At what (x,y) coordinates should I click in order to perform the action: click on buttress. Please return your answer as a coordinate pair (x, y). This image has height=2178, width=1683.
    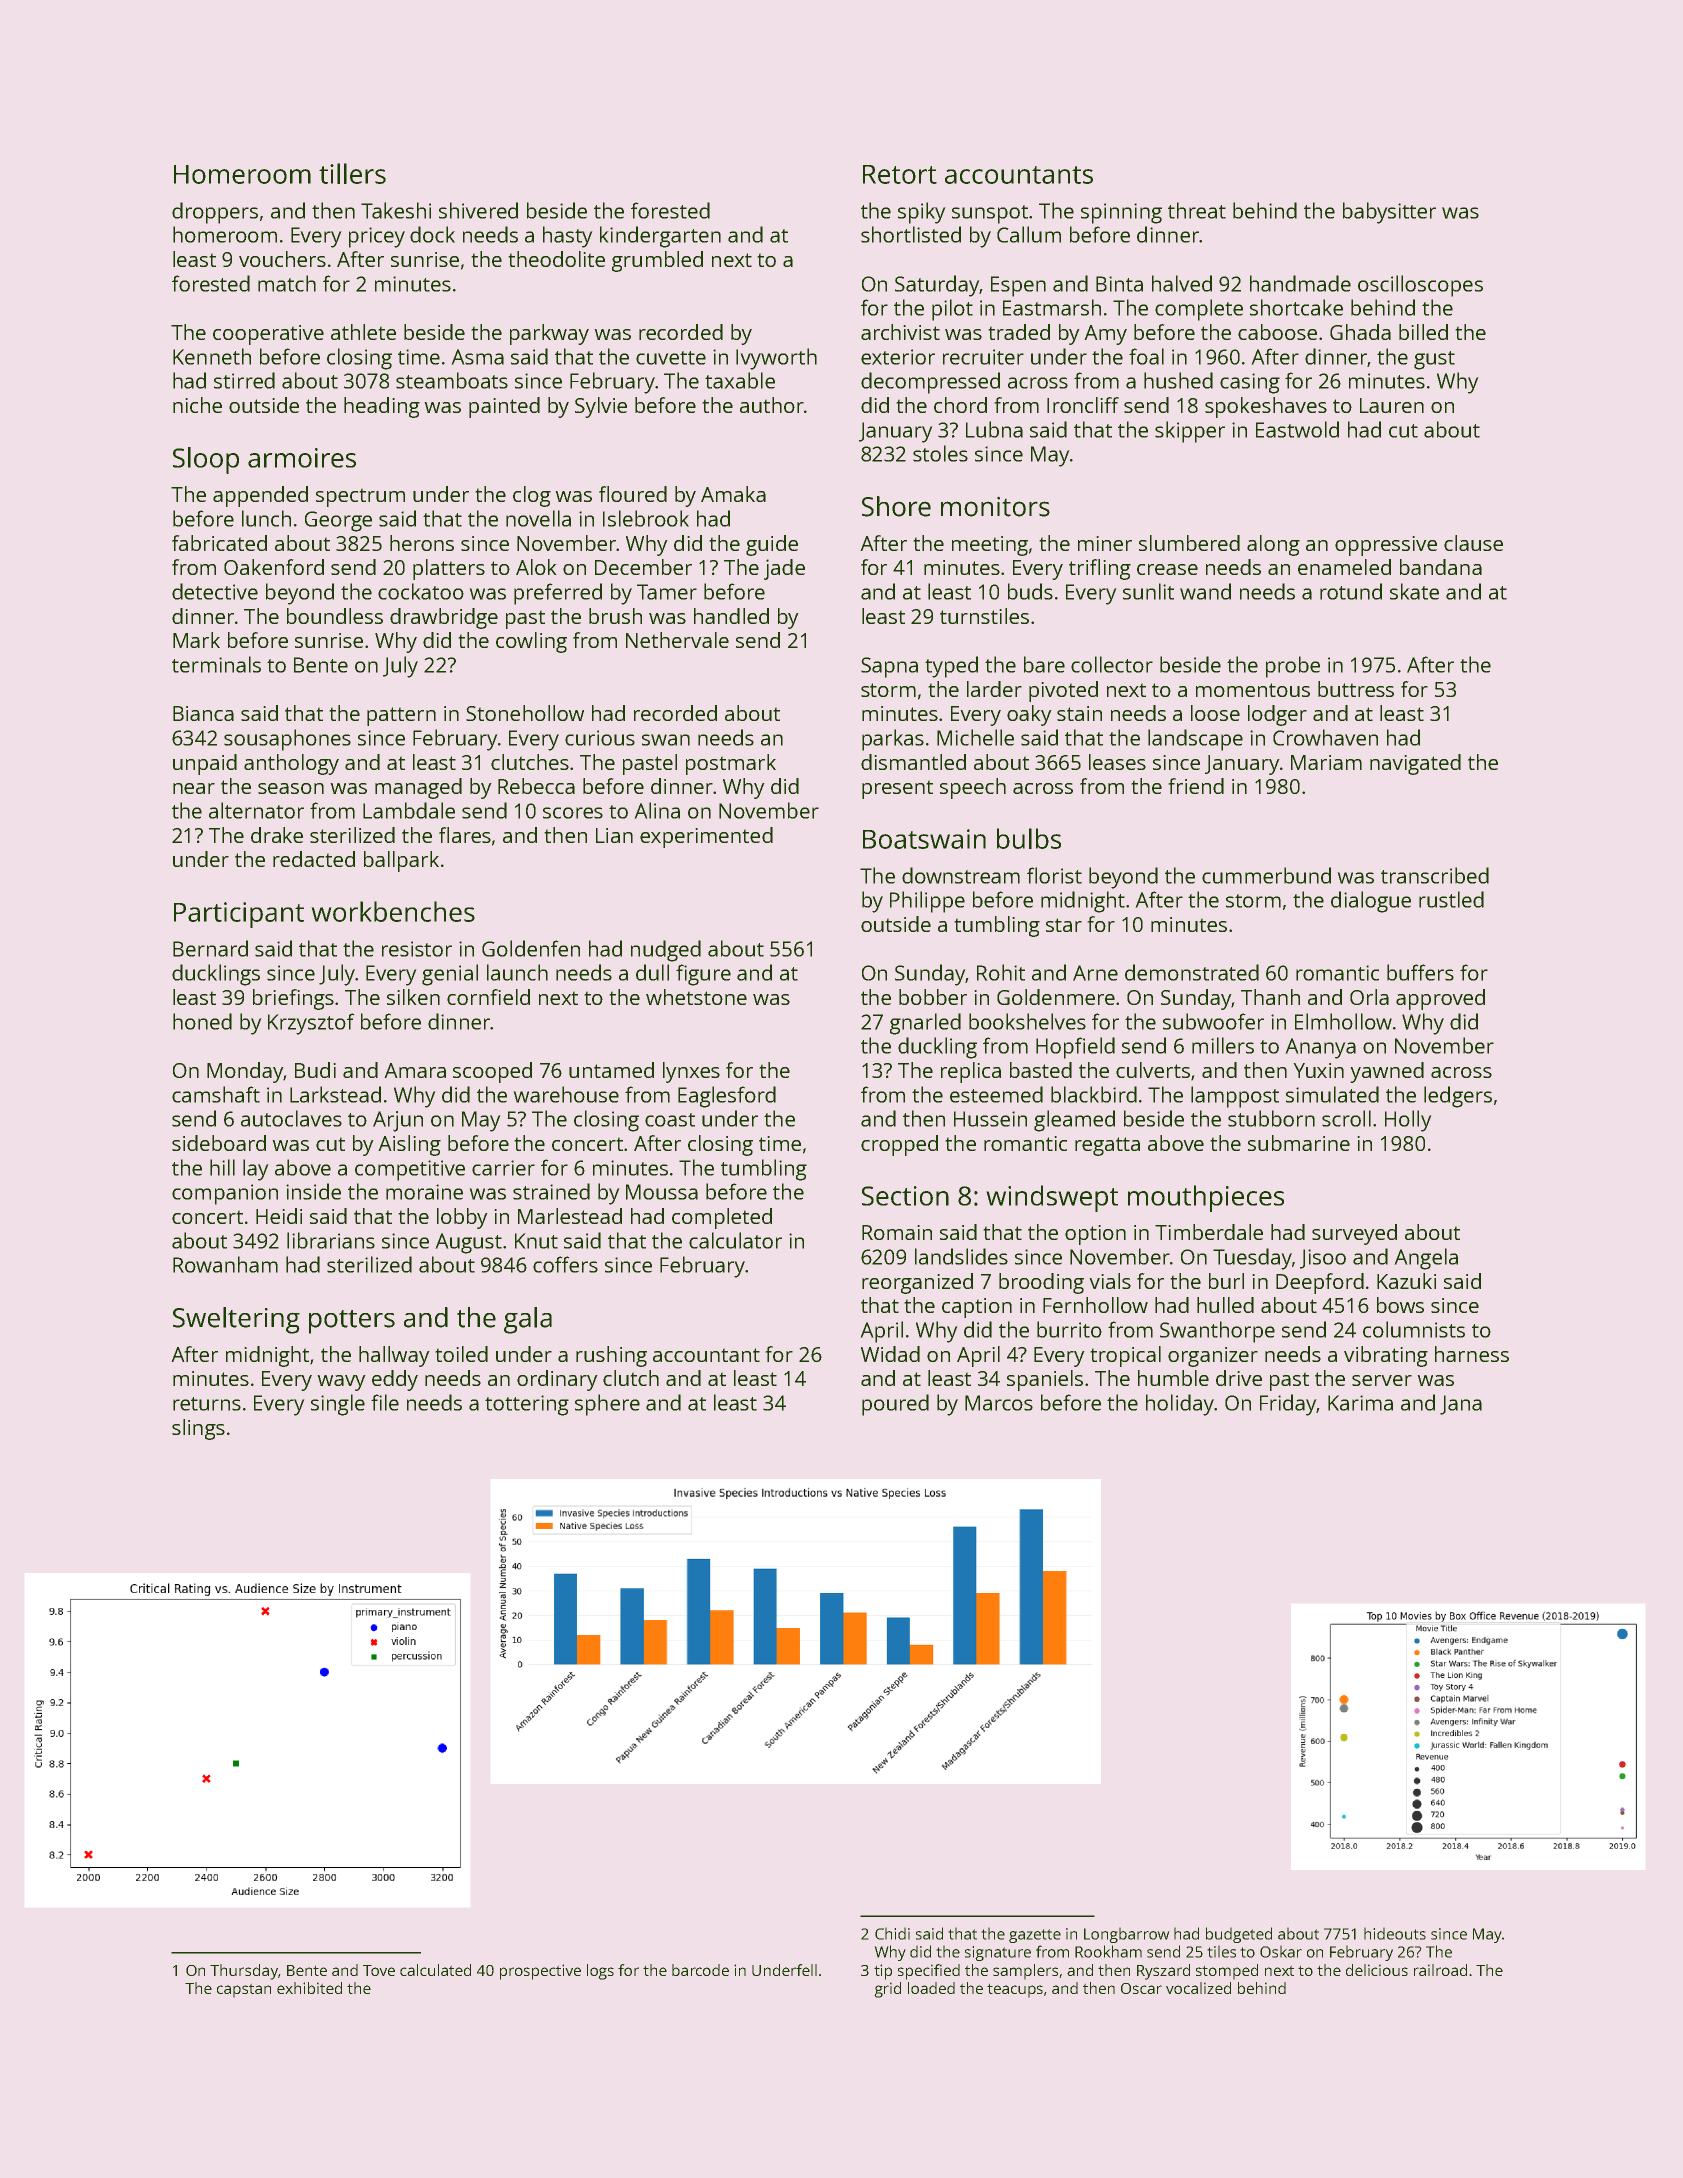
    Looking at the image, I should click on (1356, 689).
